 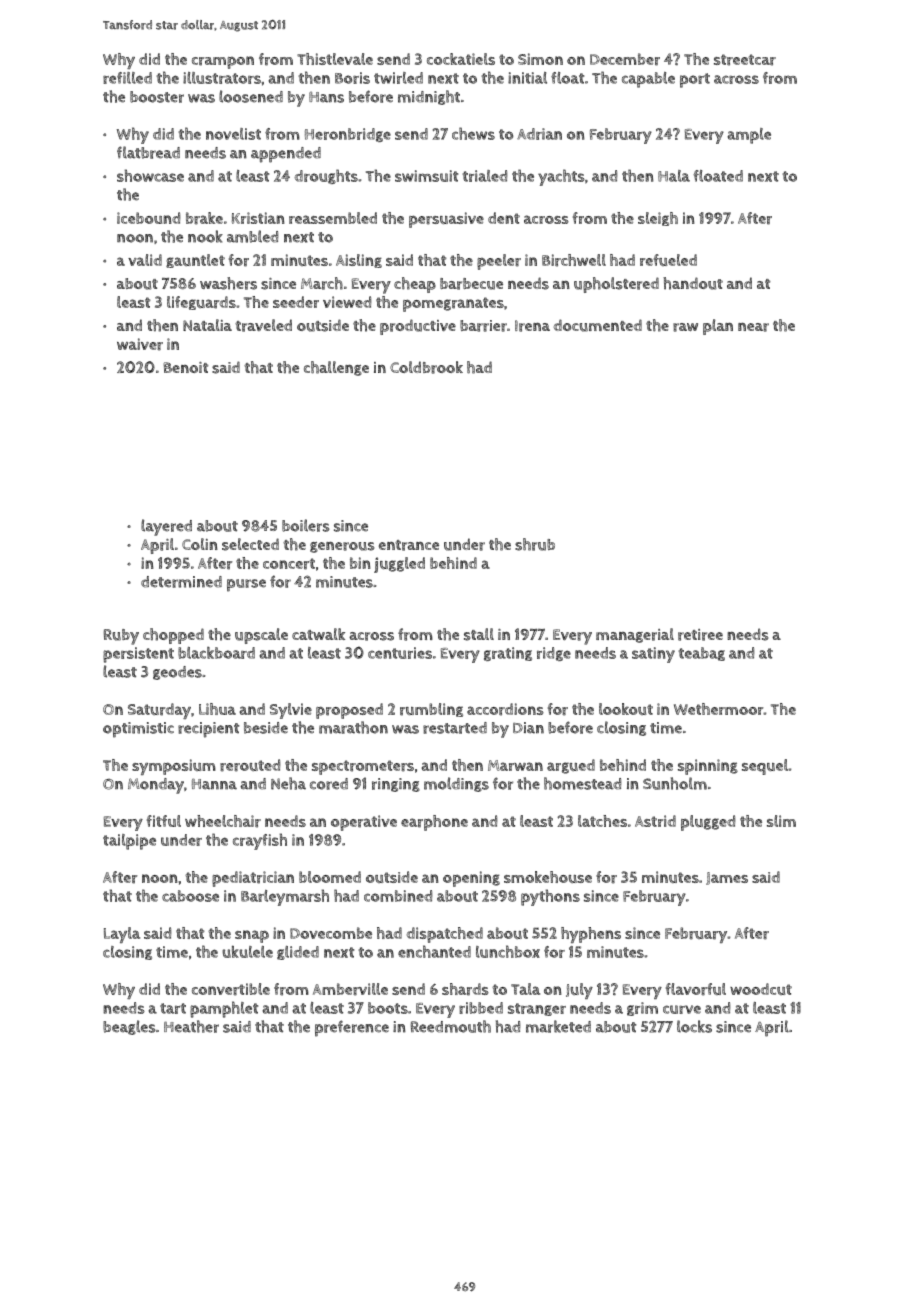 I want to click on concert, so click(x=289, y=564).
